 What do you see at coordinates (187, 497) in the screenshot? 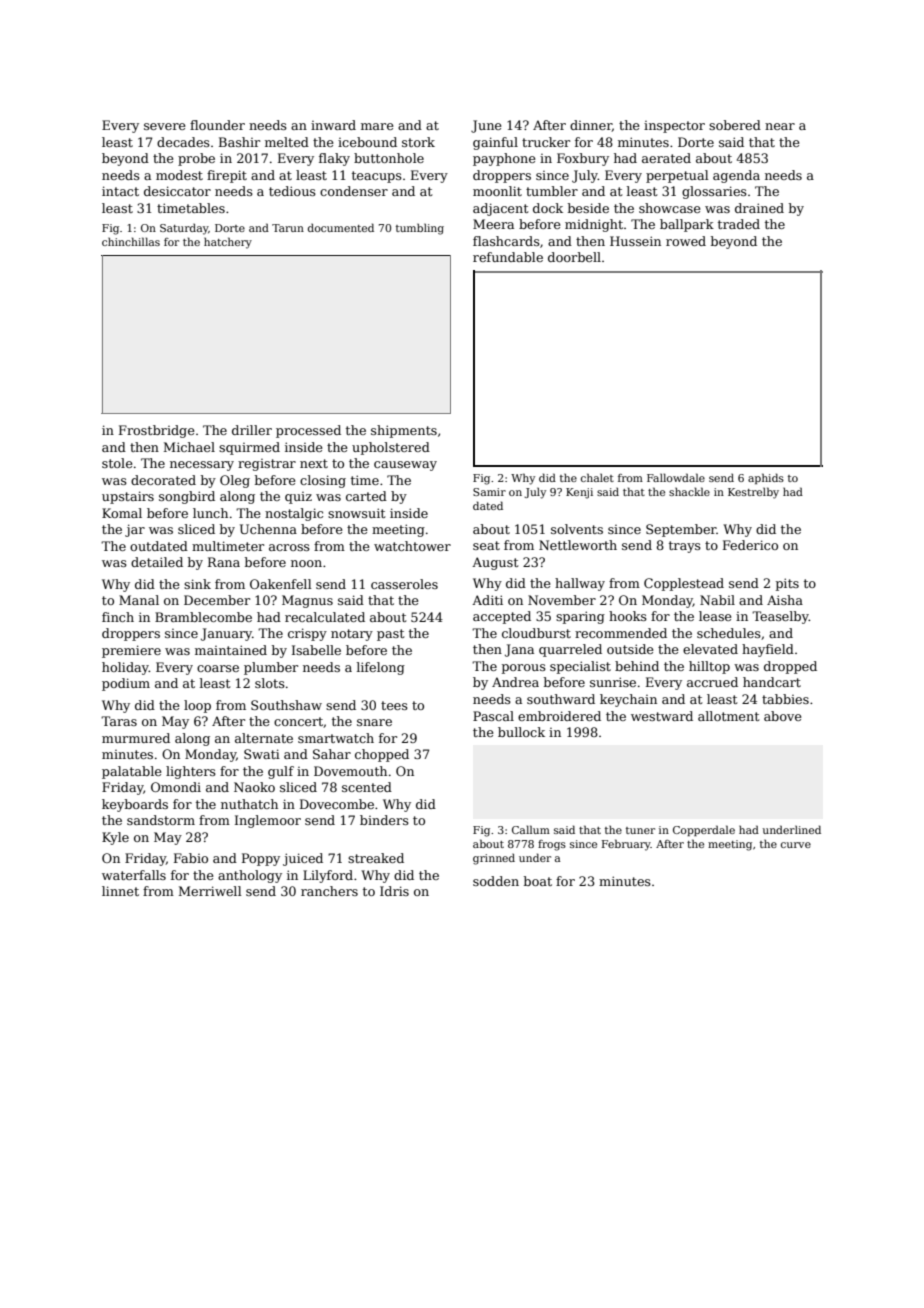
I see `songbird` at bounding box center [187, 497].
